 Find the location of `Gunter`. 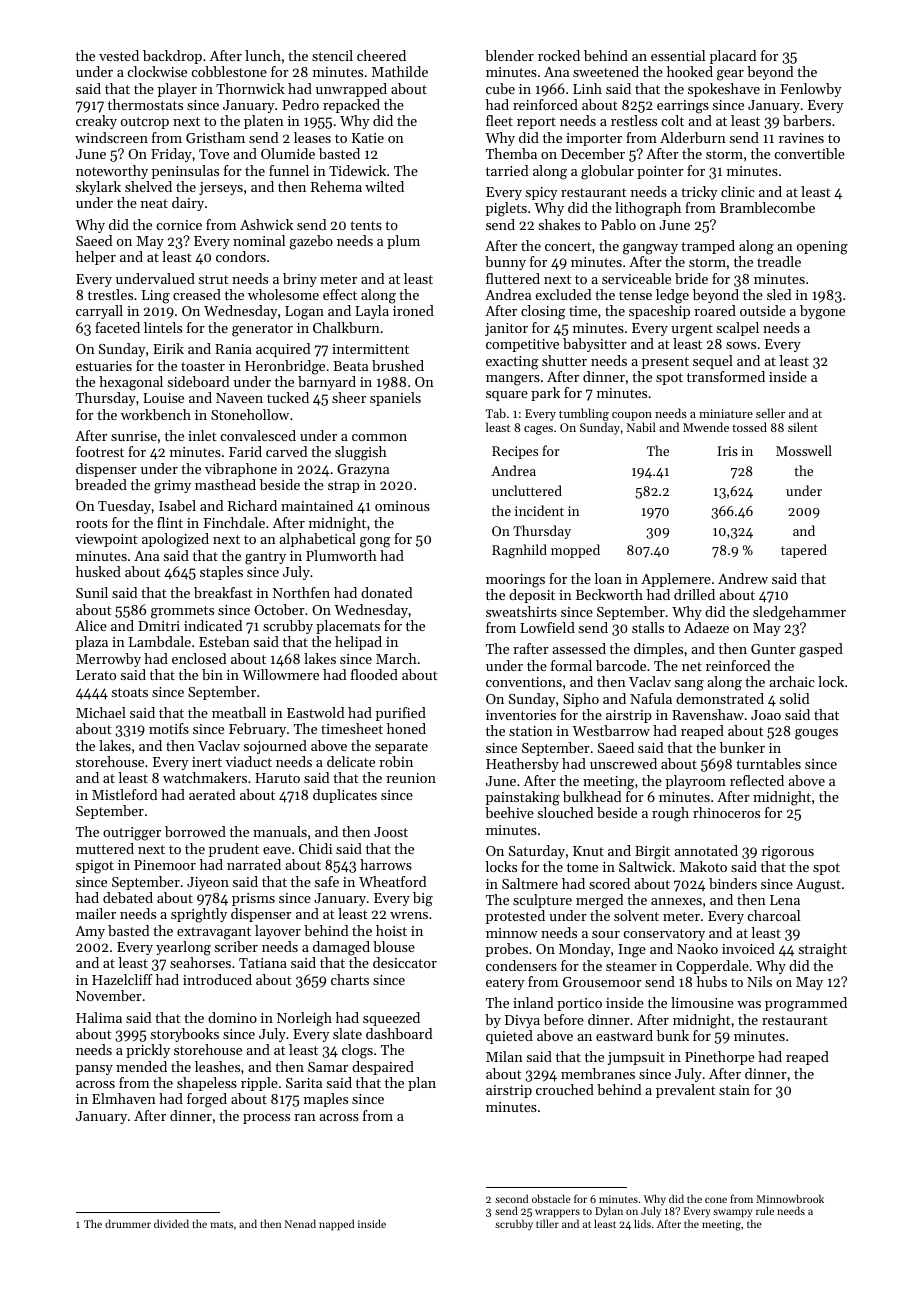

Gunter is located at coordinates (773, 649).
